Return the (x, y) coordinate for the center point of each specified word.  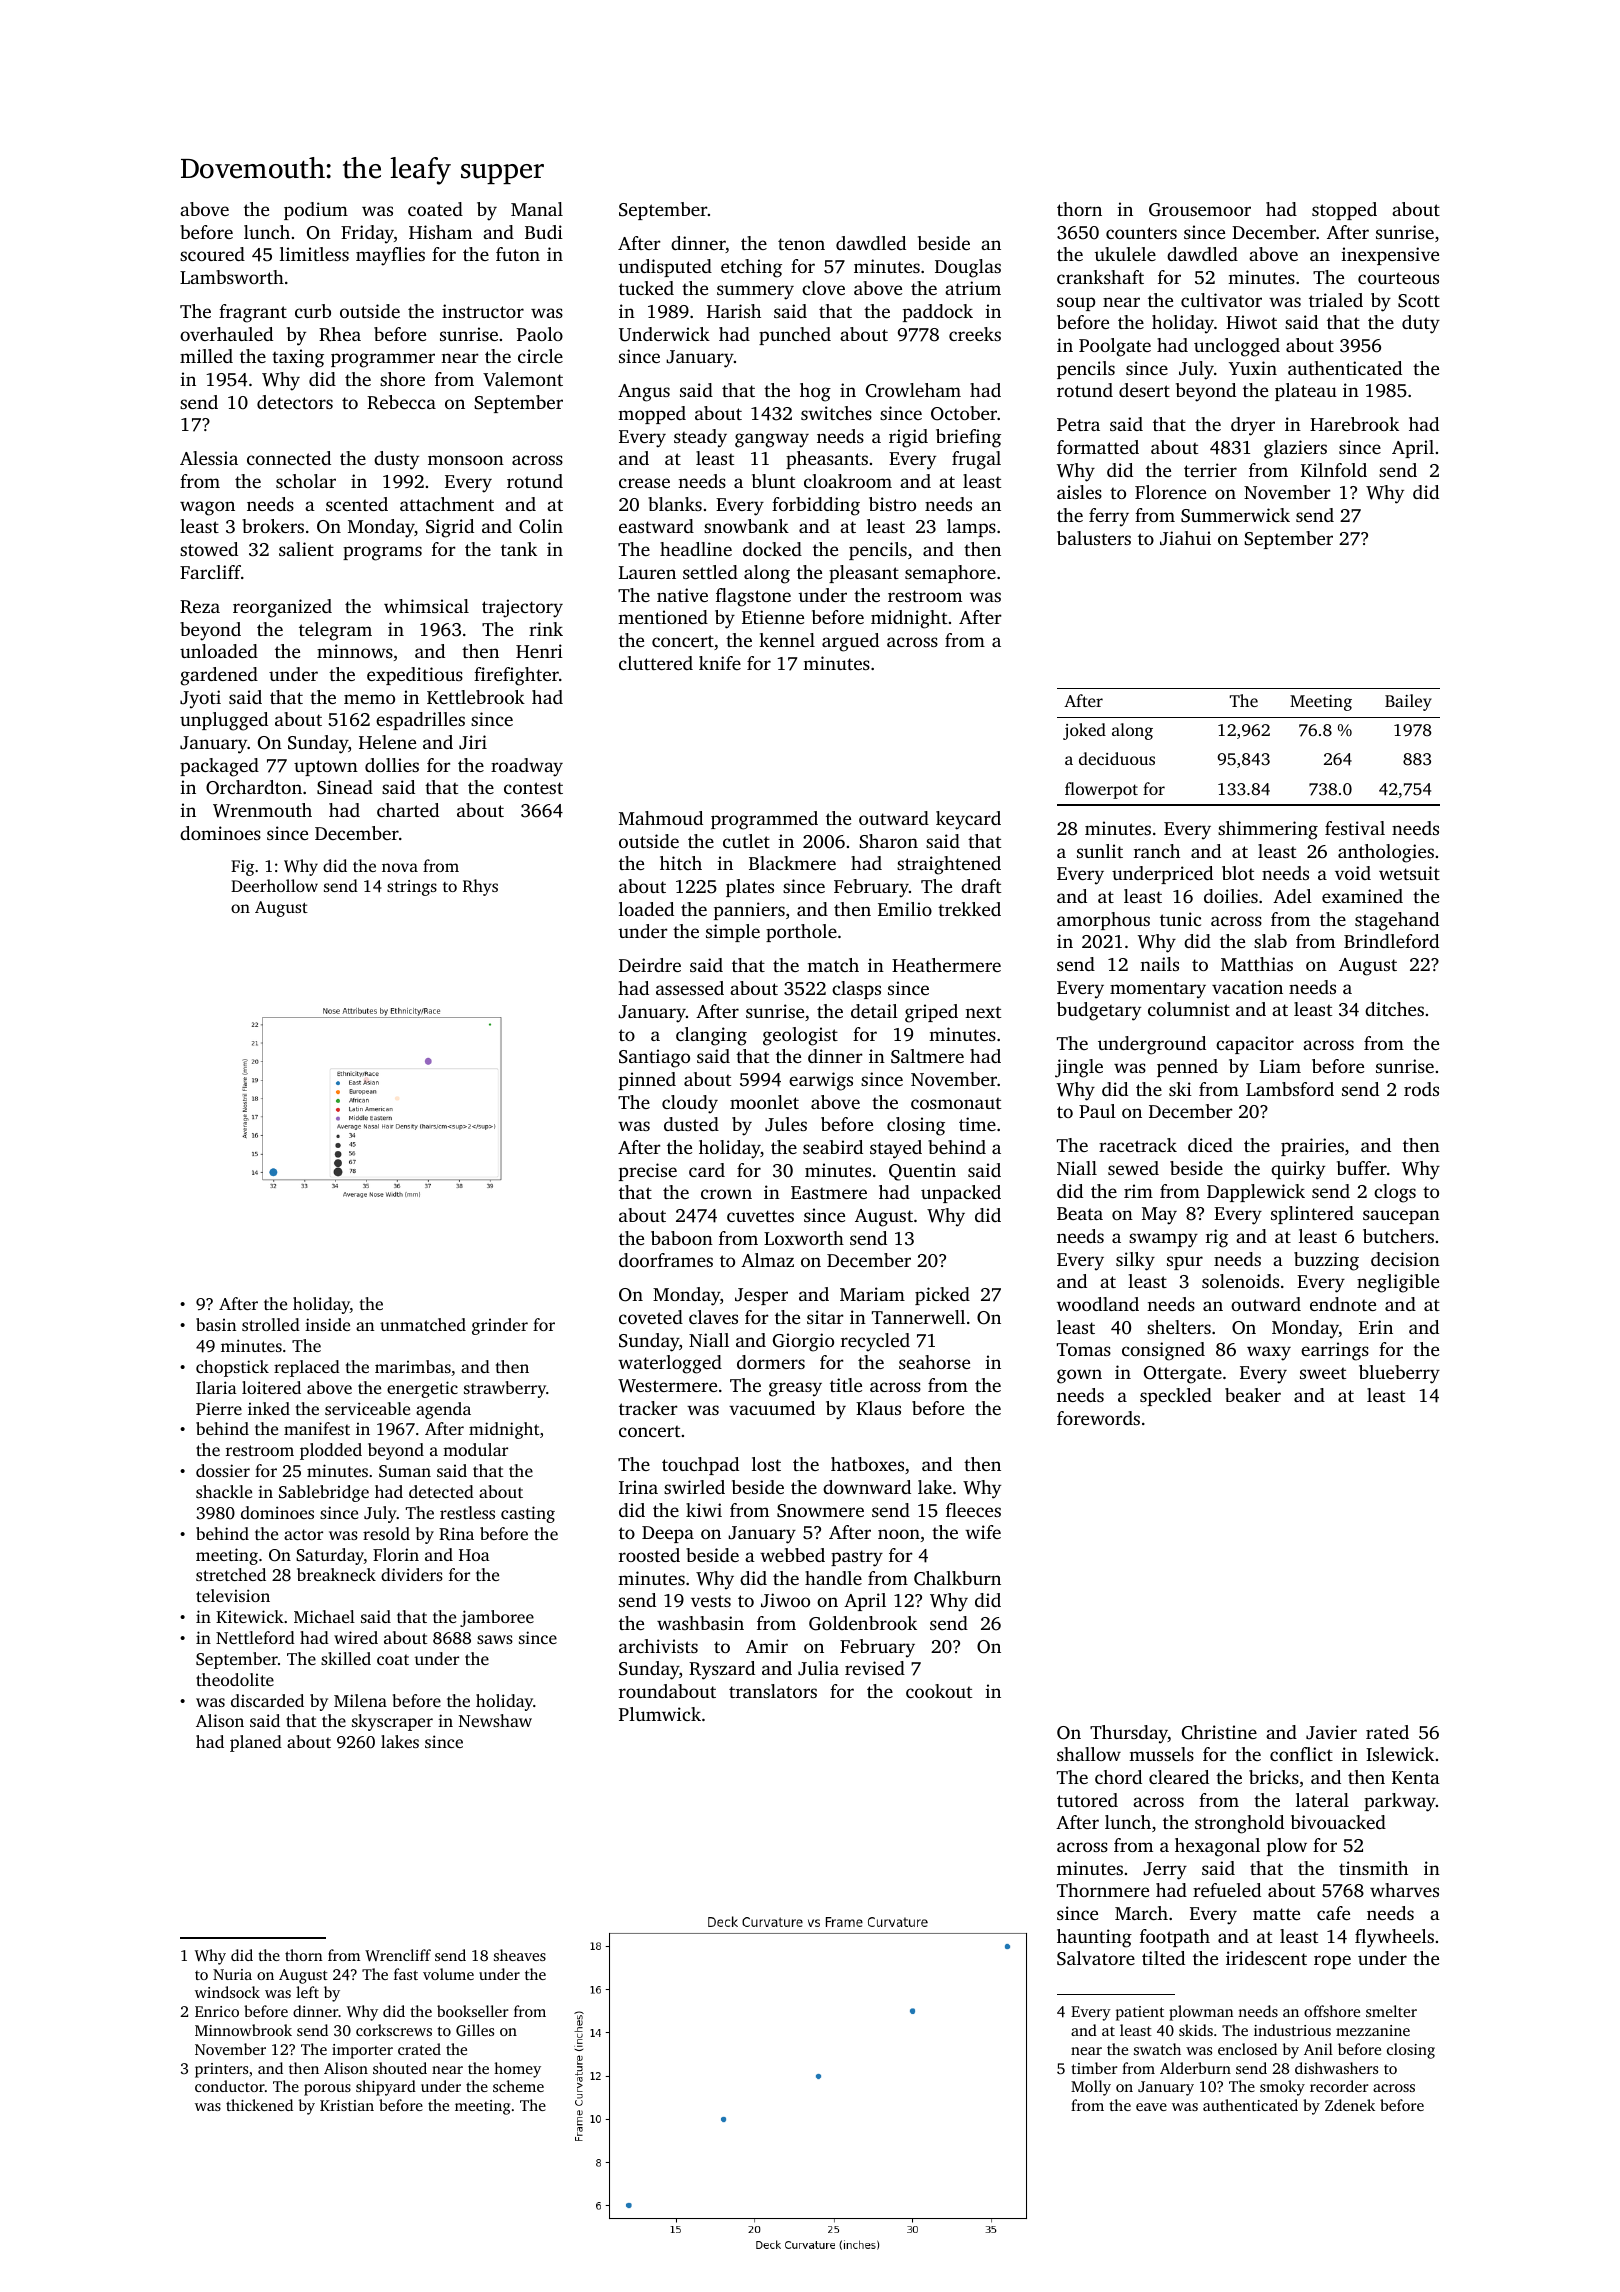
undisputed (665, 268)
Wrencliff (398, 1955)
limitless (314, 254)
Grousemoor (1200, 210)
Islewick (1400, 1754)
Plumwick (660, 1714)
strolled (271, 1324)
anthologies (1386, 853)
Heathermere (946, 965)
